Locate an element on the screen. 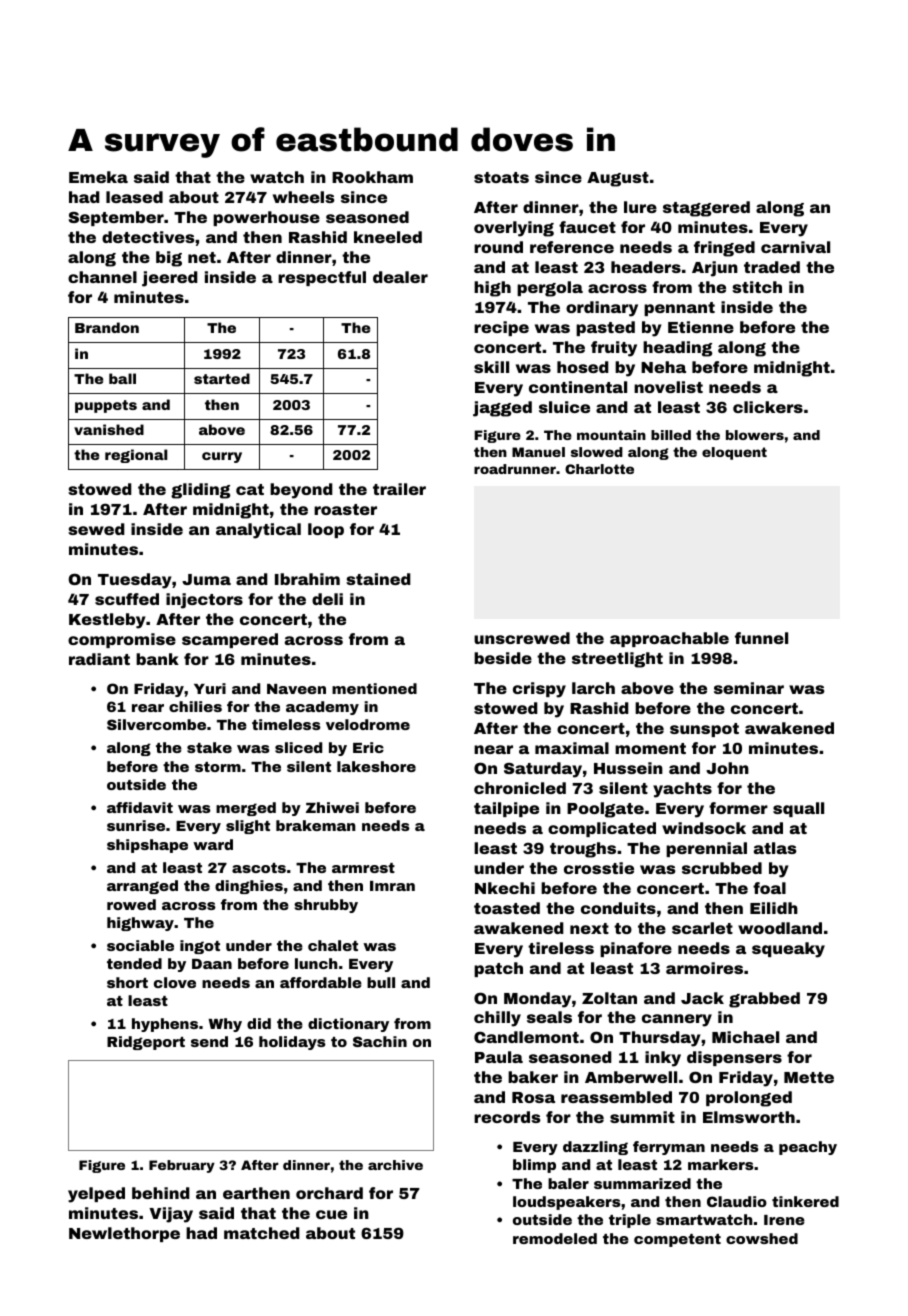  stained is located at coordinates (378, 579).
